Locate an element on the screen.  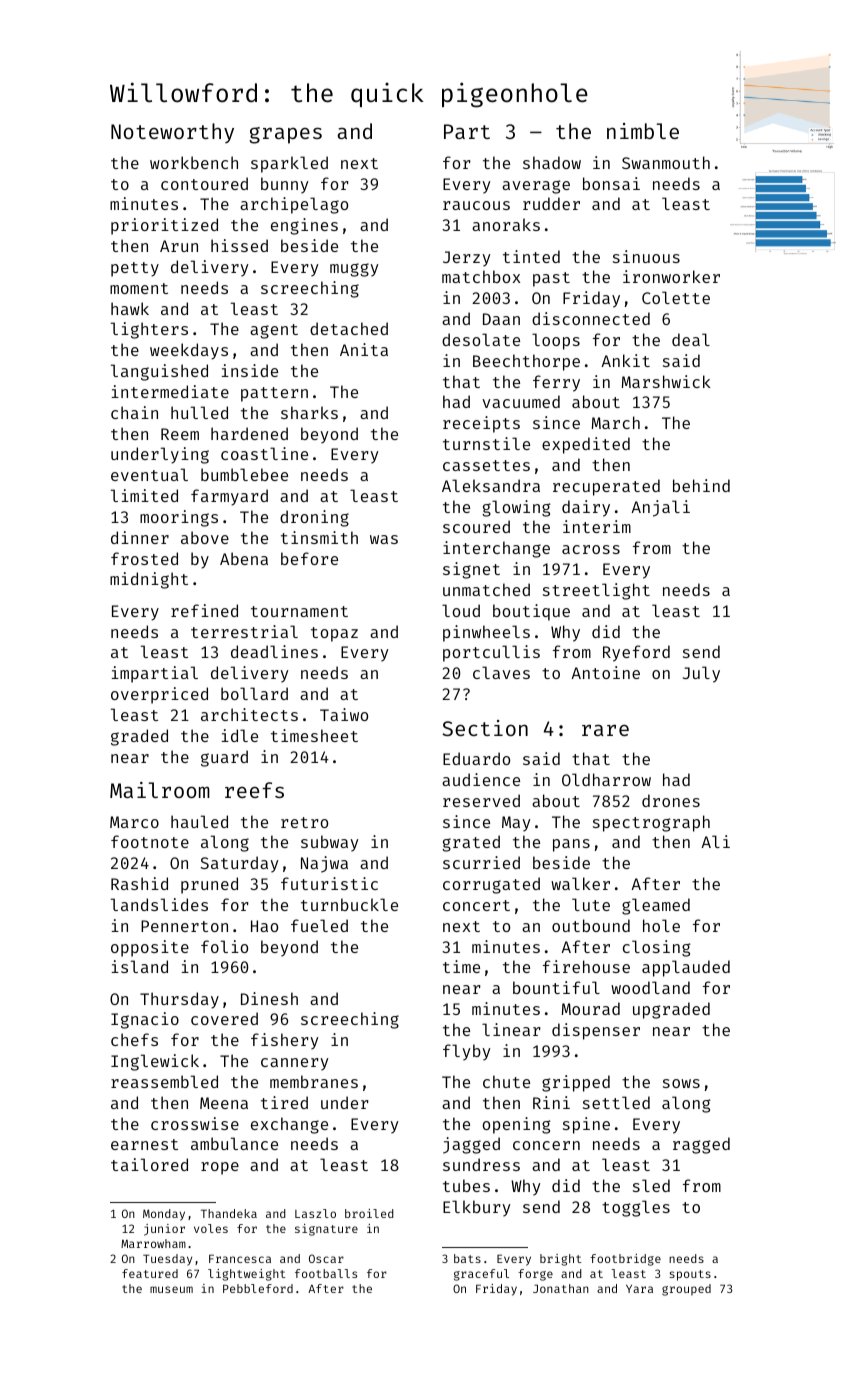
reassembled is located at coordinates (164, 1081).
